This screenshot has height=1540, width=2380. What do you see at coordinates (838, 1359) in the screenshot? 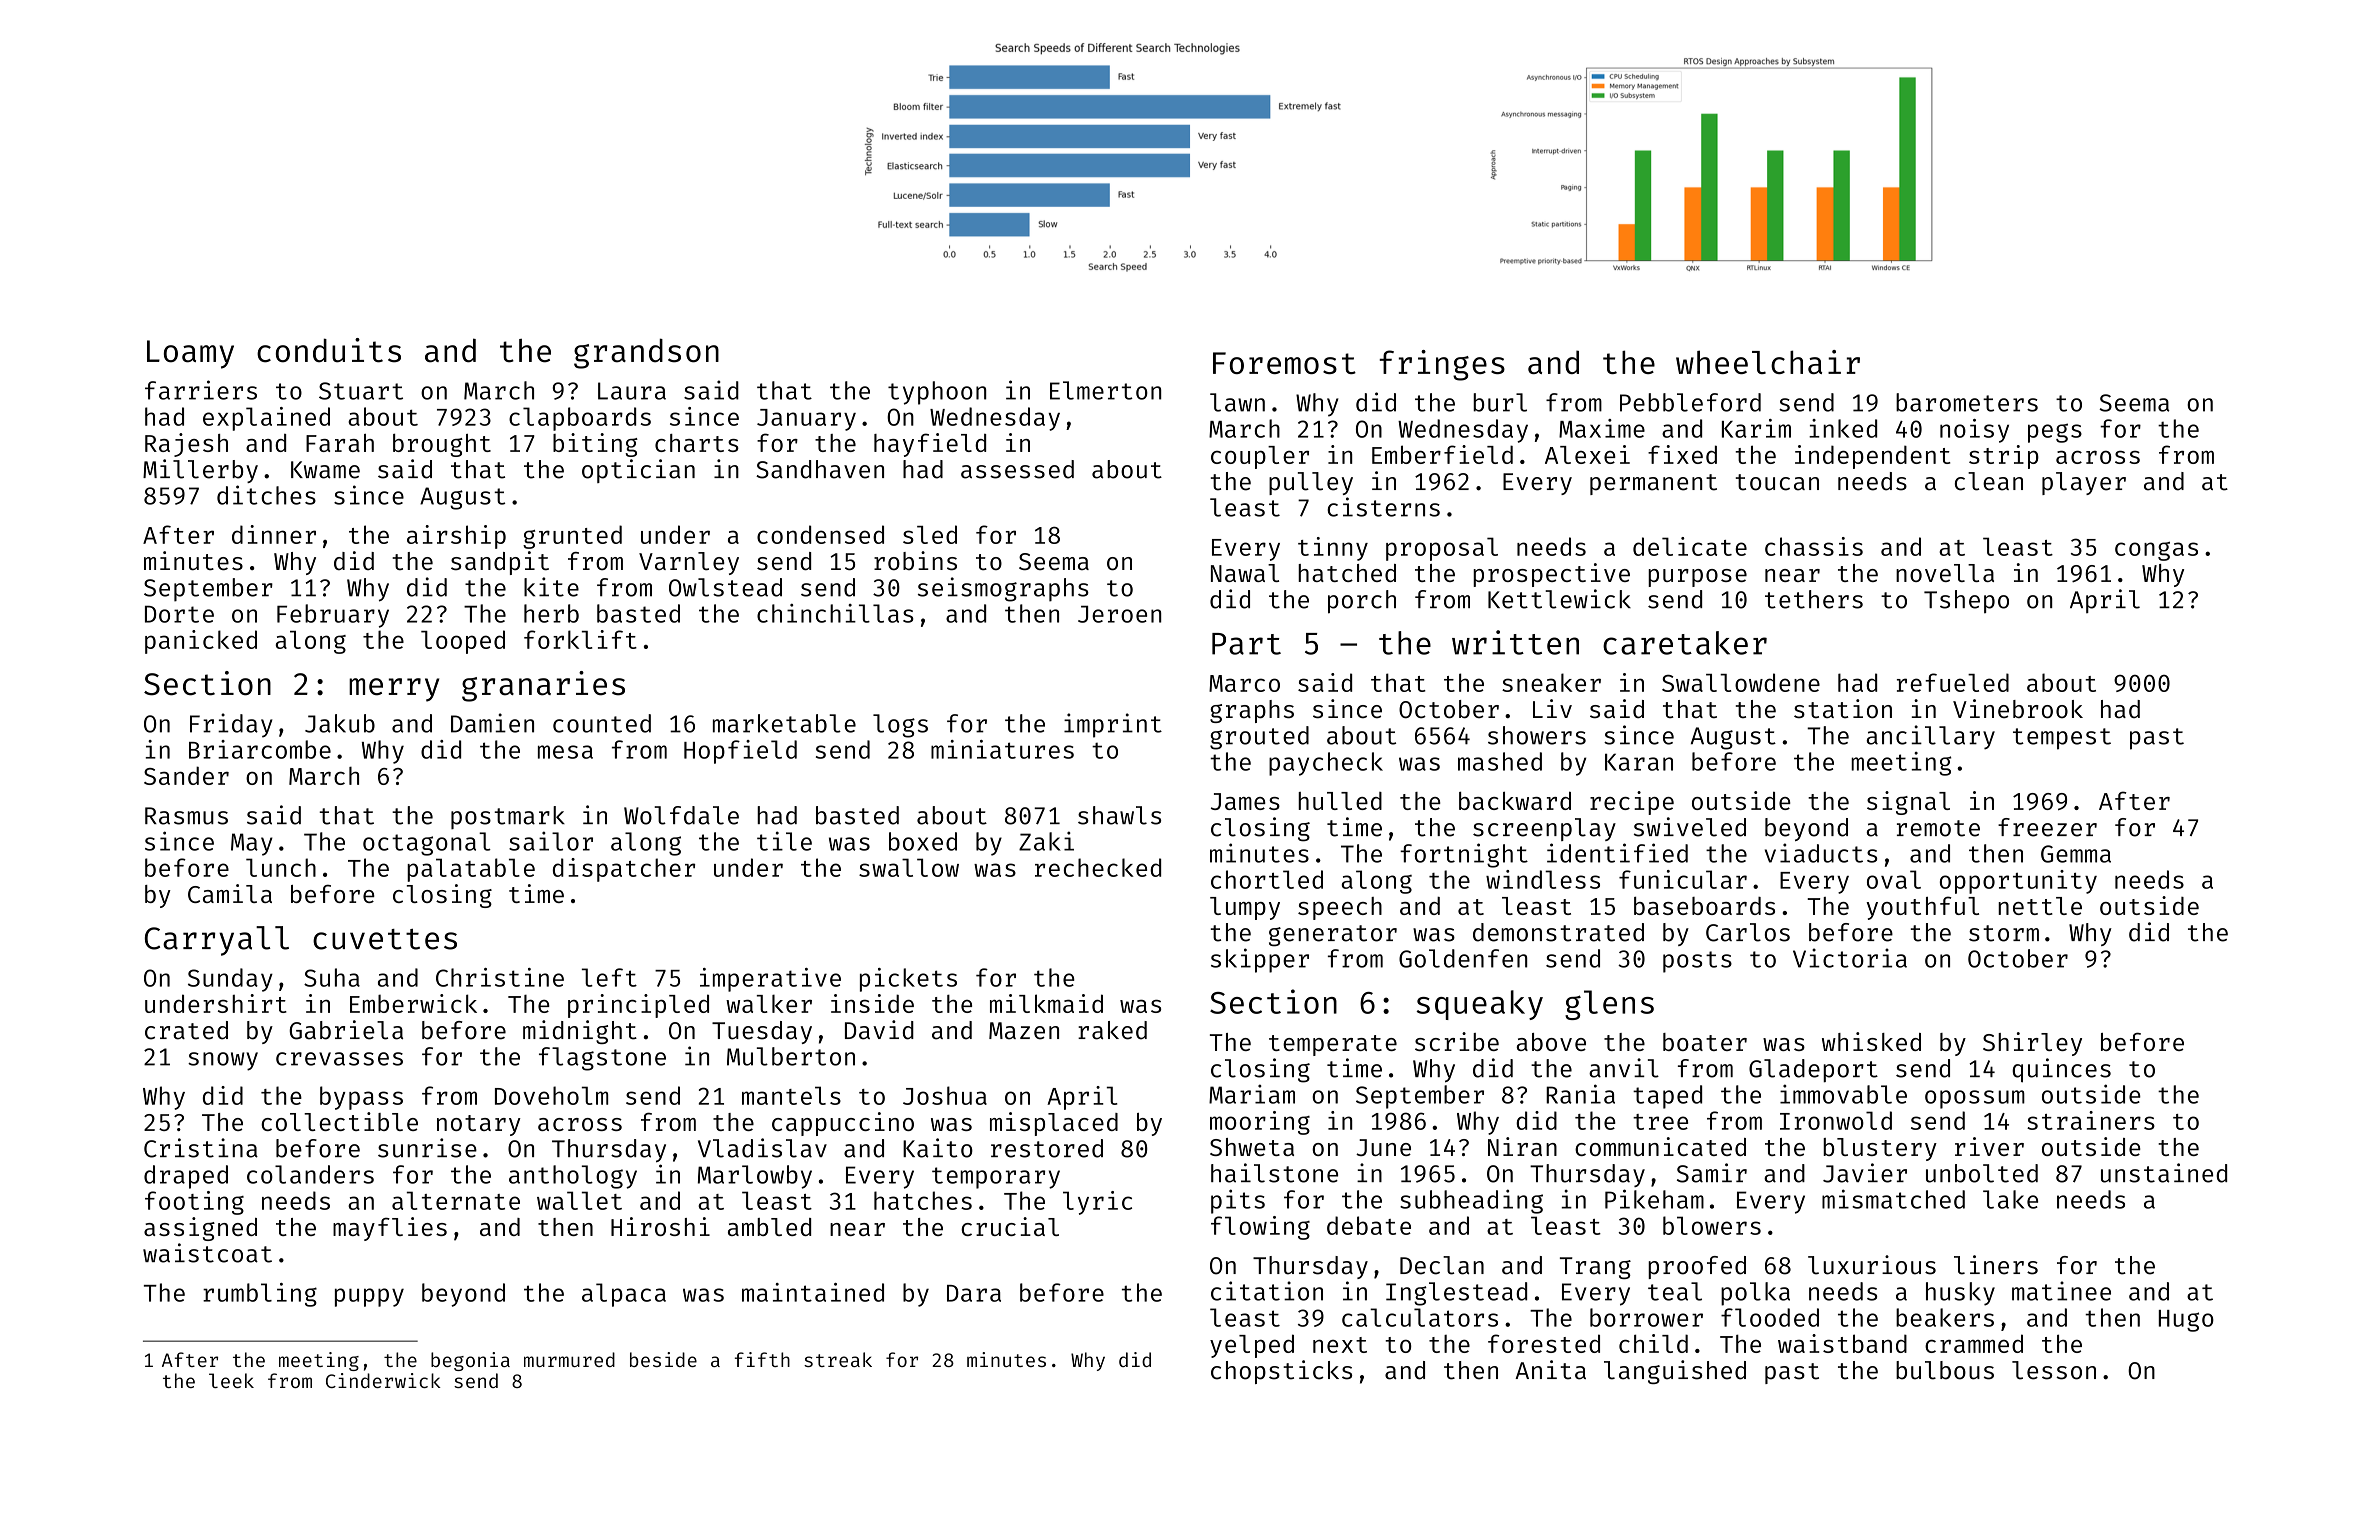
I see `streak` at bounding box center [838, 1359].
